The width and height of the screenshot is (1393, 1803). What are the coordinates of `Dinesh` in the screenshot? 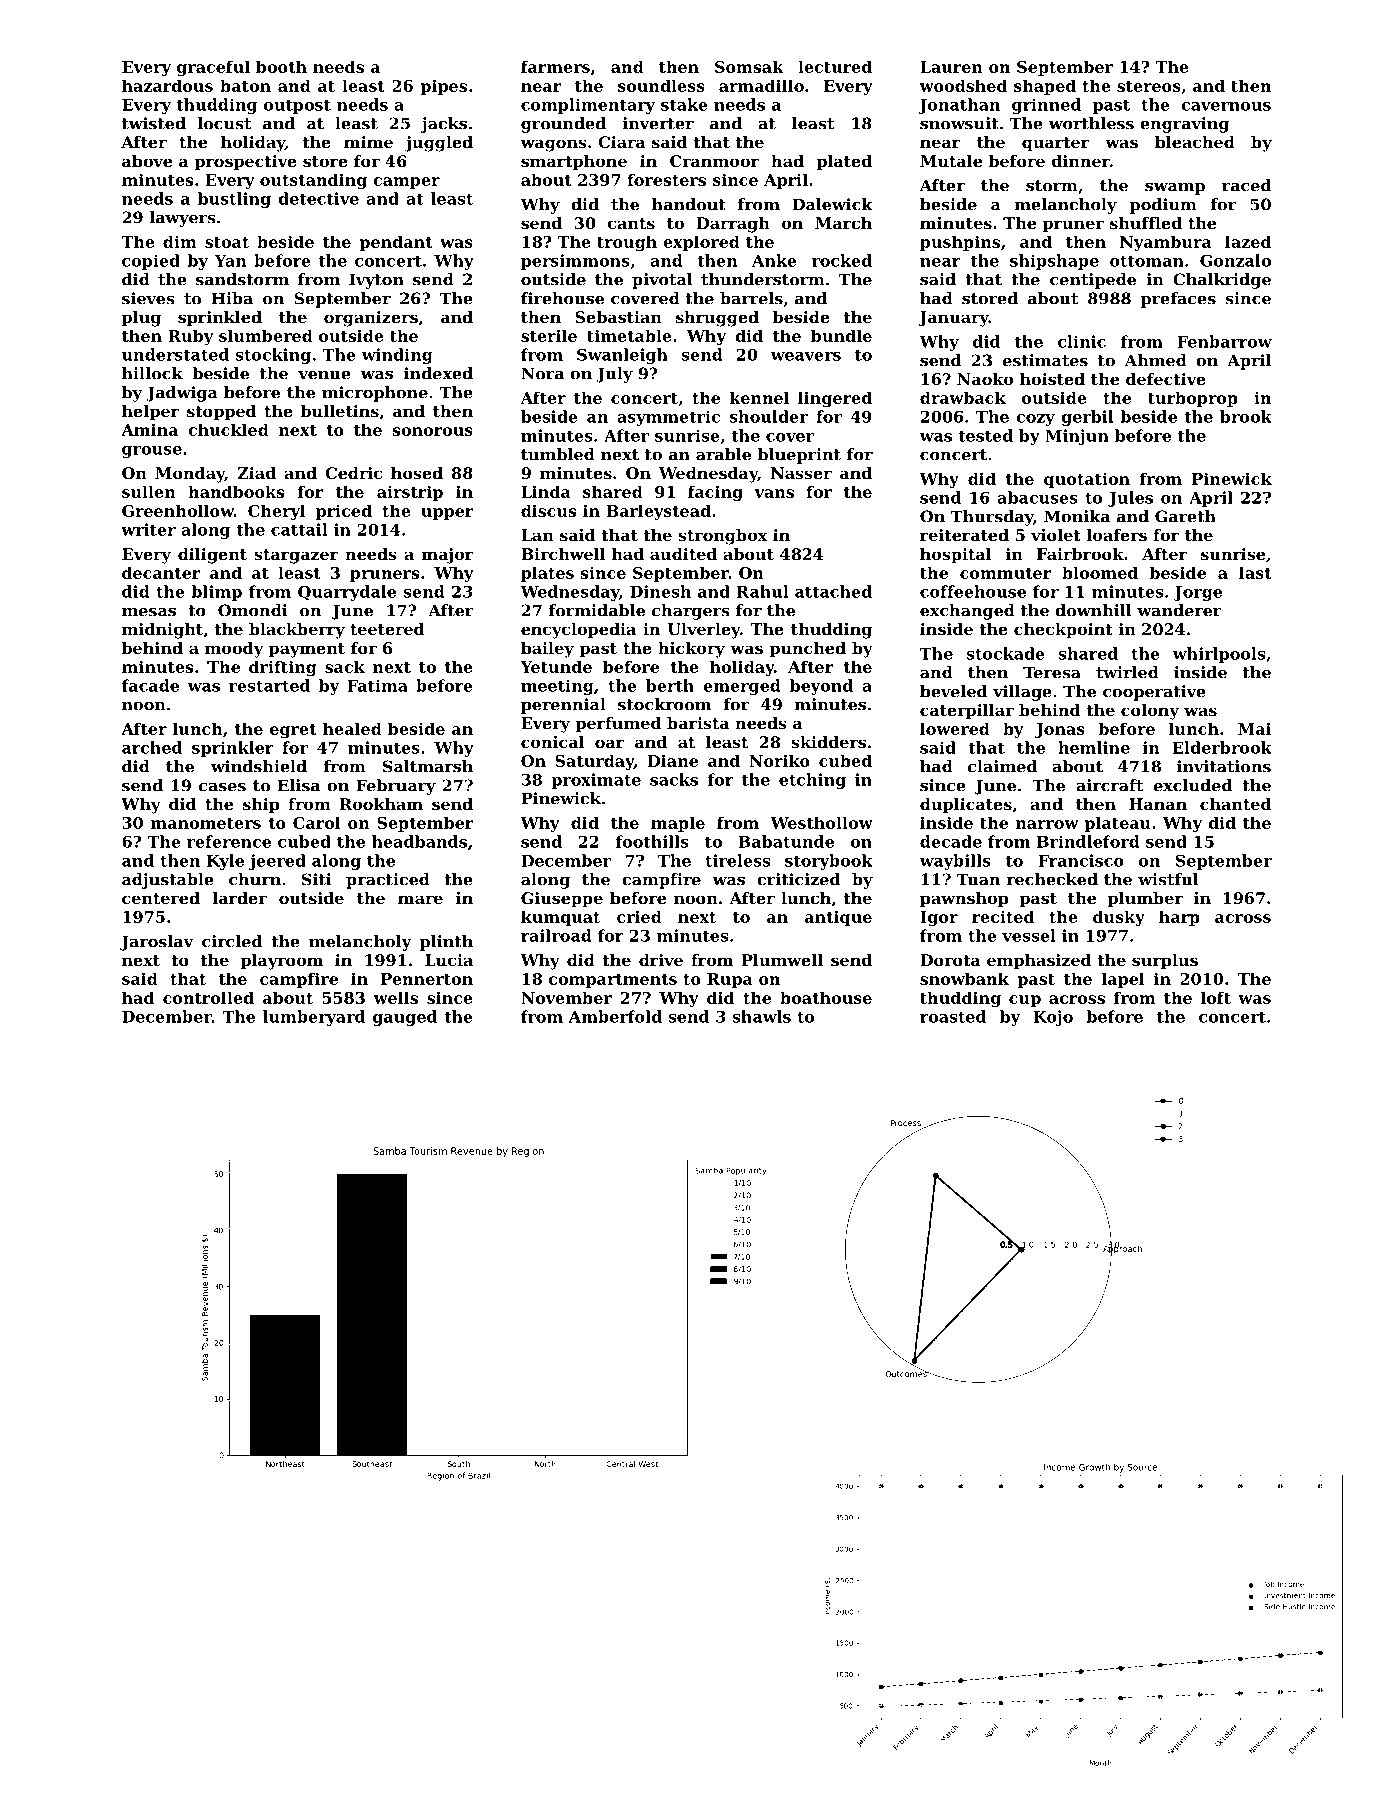 It's located at (660, 591).
